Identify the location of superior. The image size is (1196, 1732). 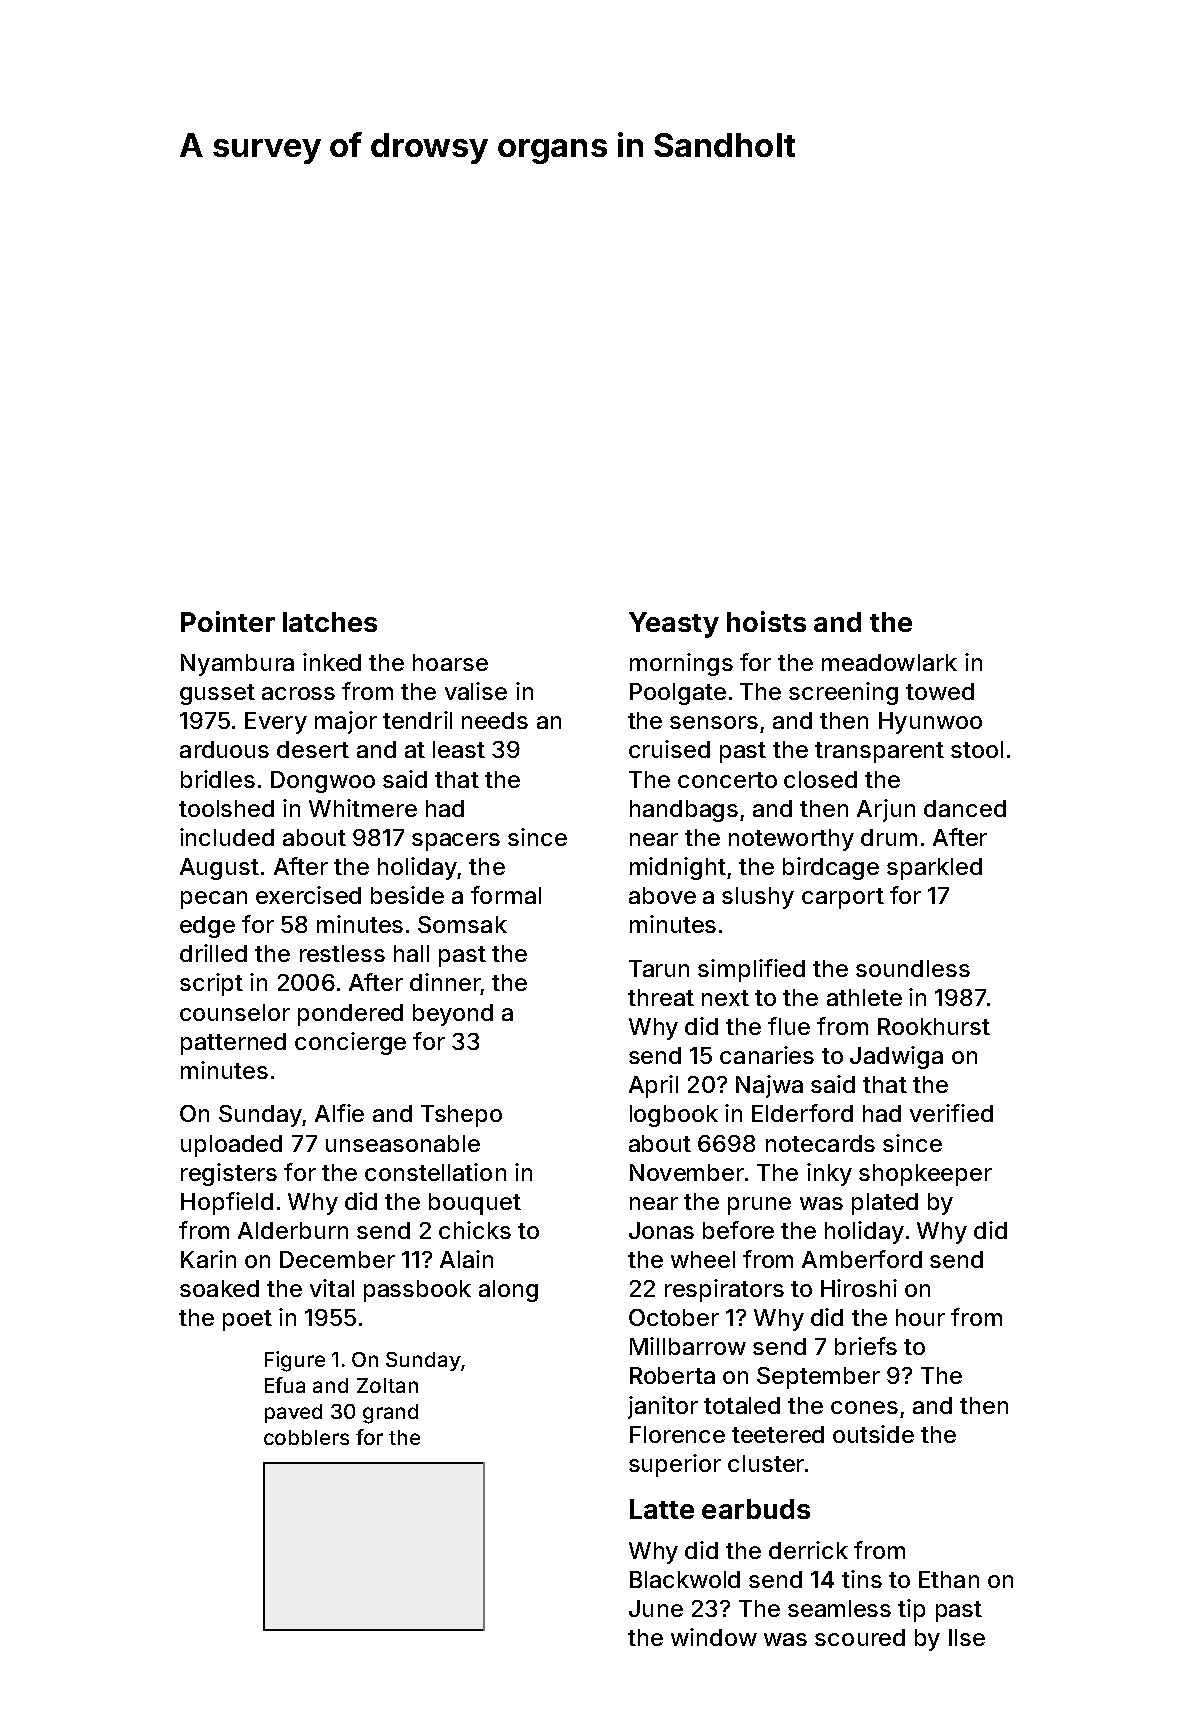
(675, 1465).
